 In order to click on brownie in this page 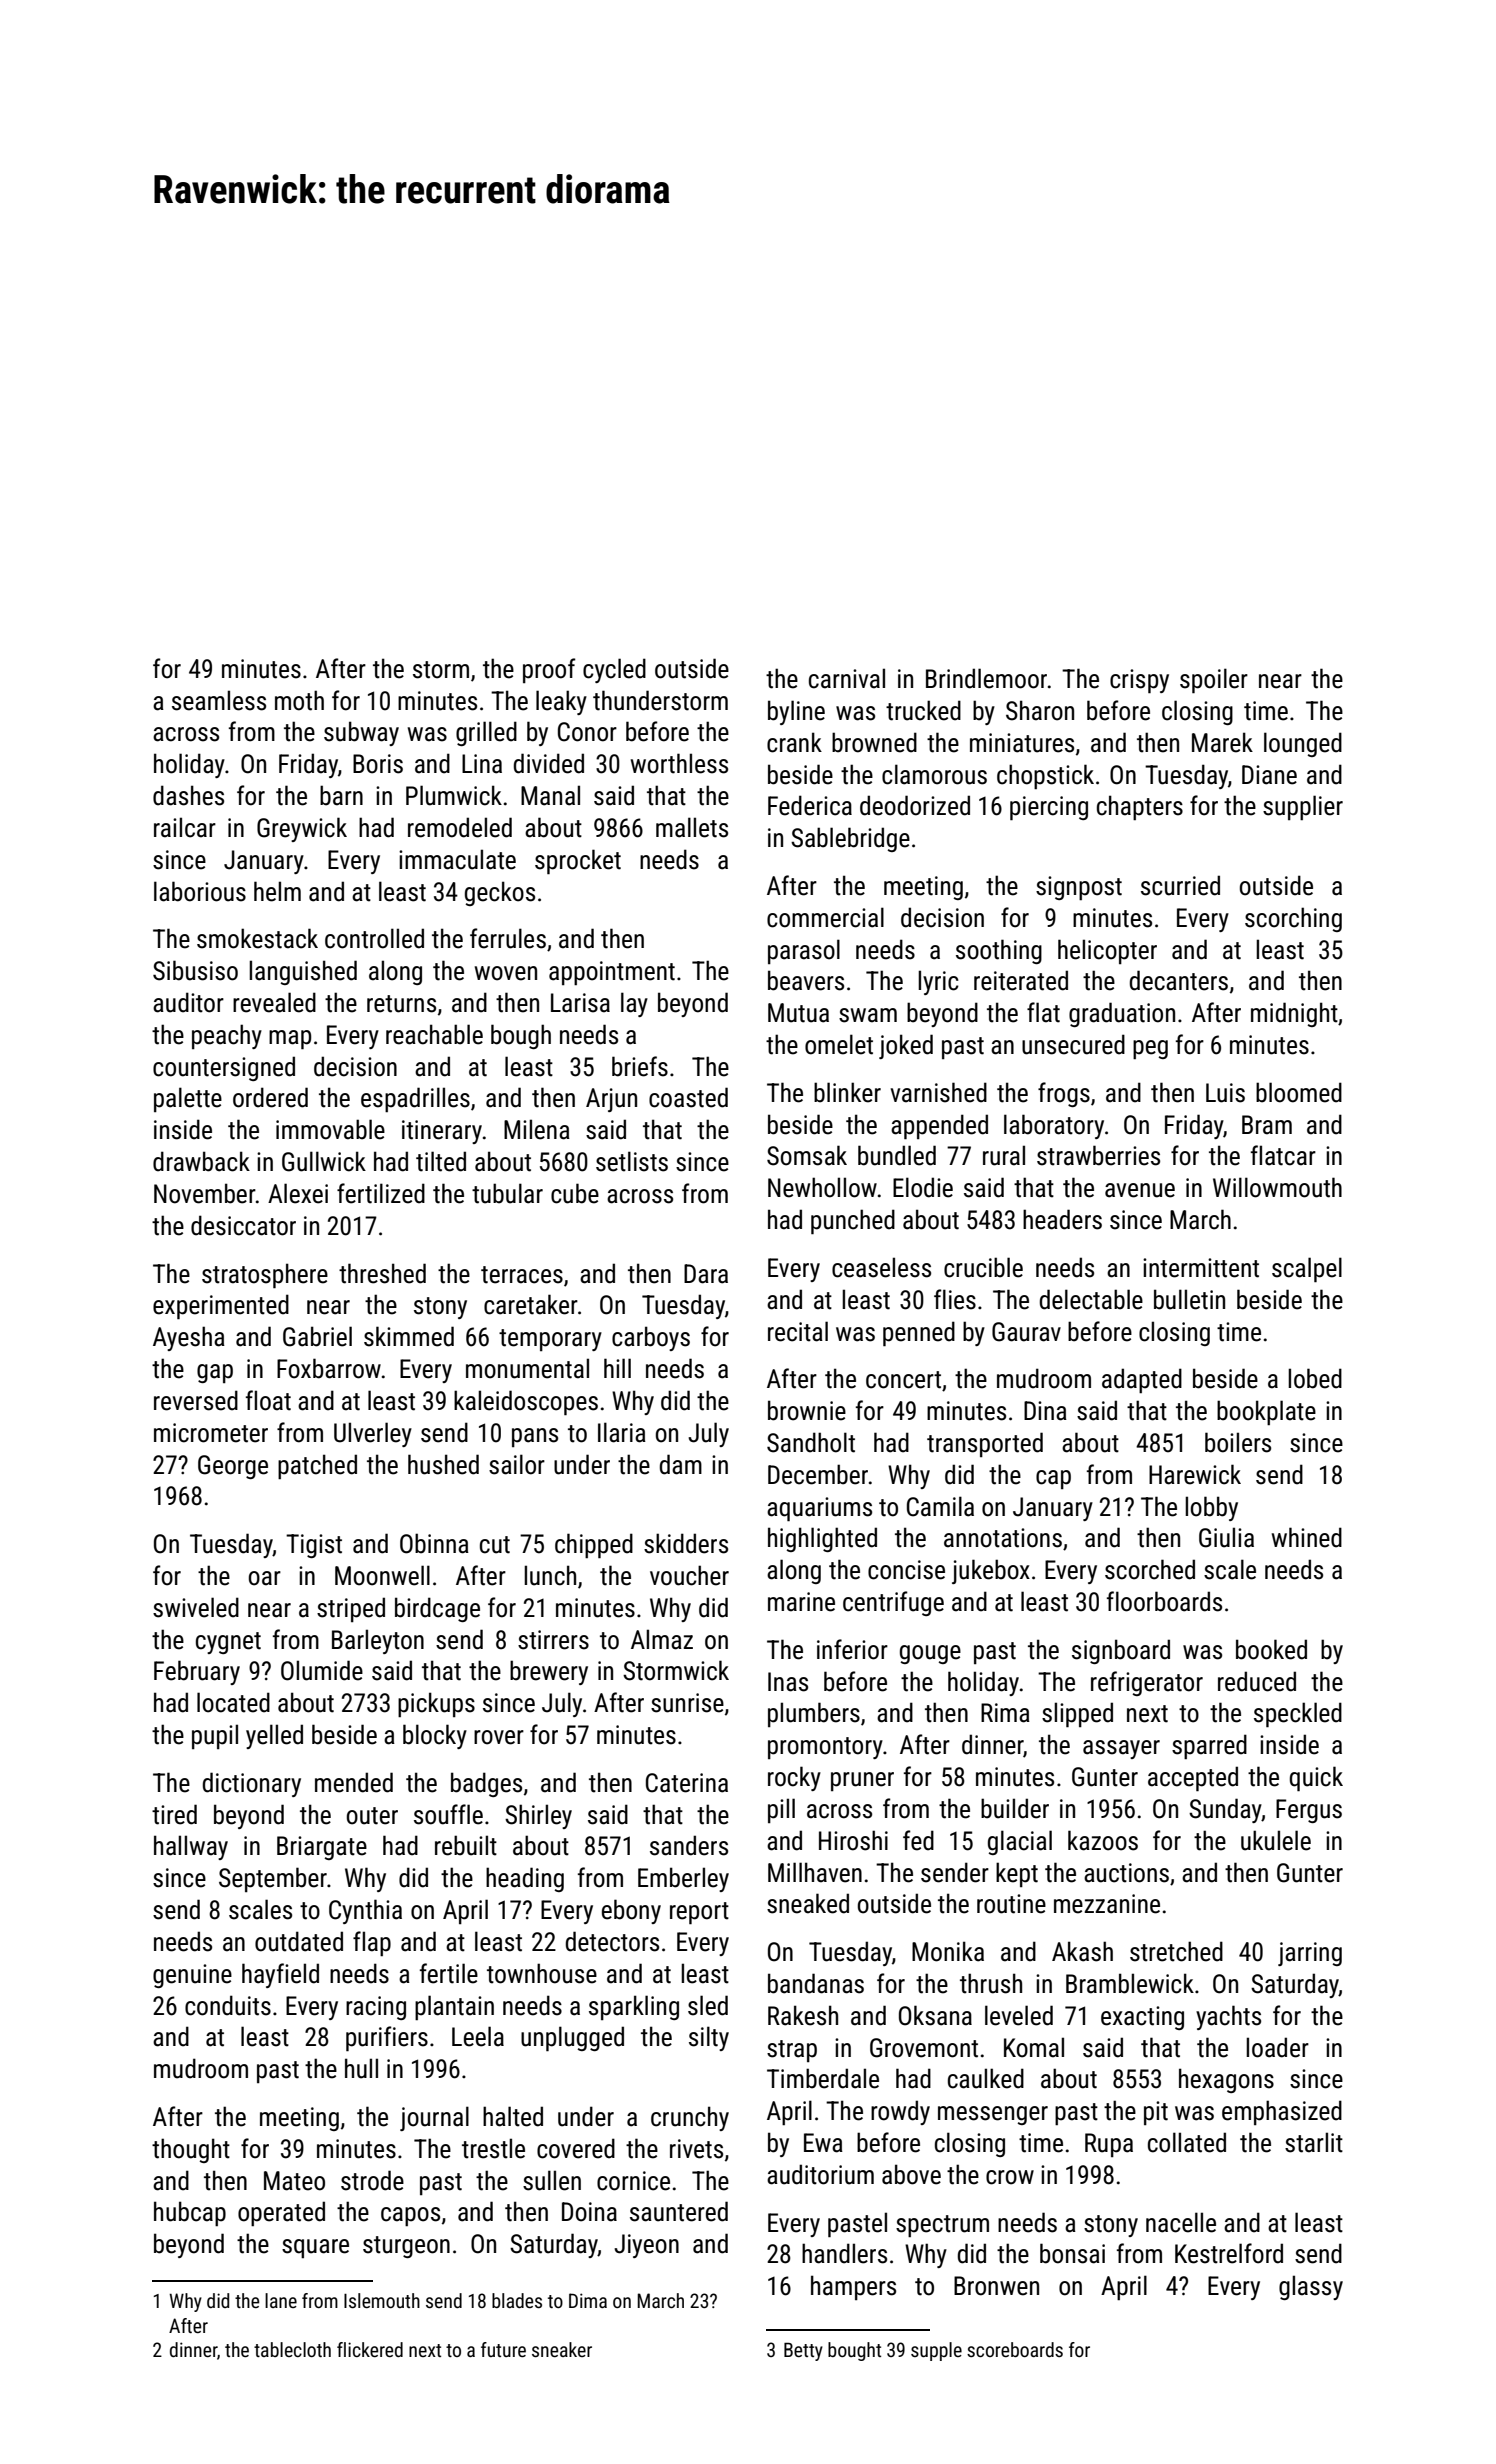, I will do `click(807, 1410)`.
